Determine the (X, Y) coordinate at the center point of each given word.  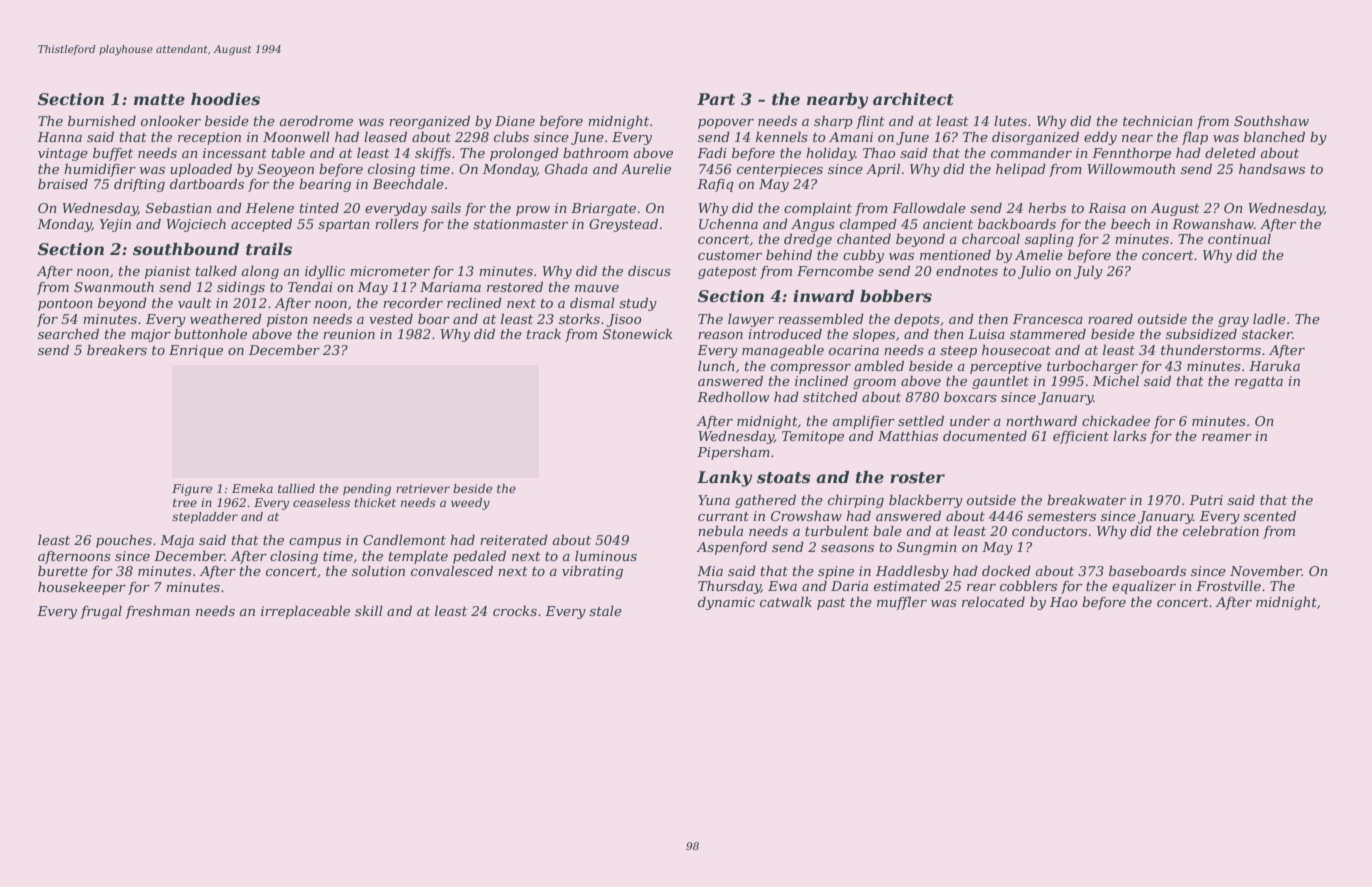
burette (63, 571)
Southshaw (1271, 121)
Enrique (196, 351)
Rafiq (715, 185)
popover (726, 124)
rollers (397, 224)
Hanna (59, 137)
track (544, 334)
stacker (1267, 334)
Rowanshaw (1213, 224)
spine (836, 572)
